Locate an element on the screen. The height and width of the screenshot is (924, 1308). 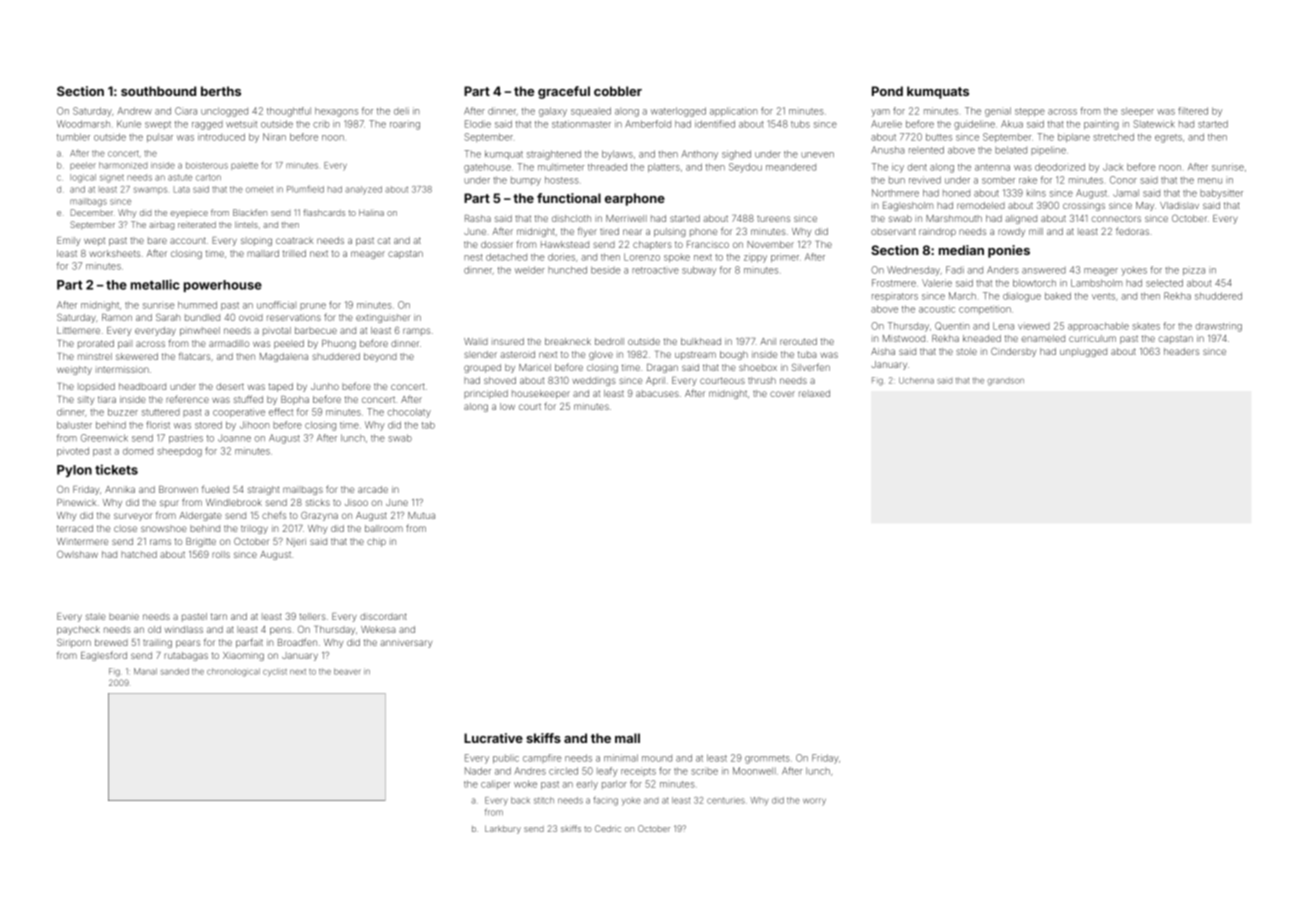
southbound is located at coordinates (158, 91).
